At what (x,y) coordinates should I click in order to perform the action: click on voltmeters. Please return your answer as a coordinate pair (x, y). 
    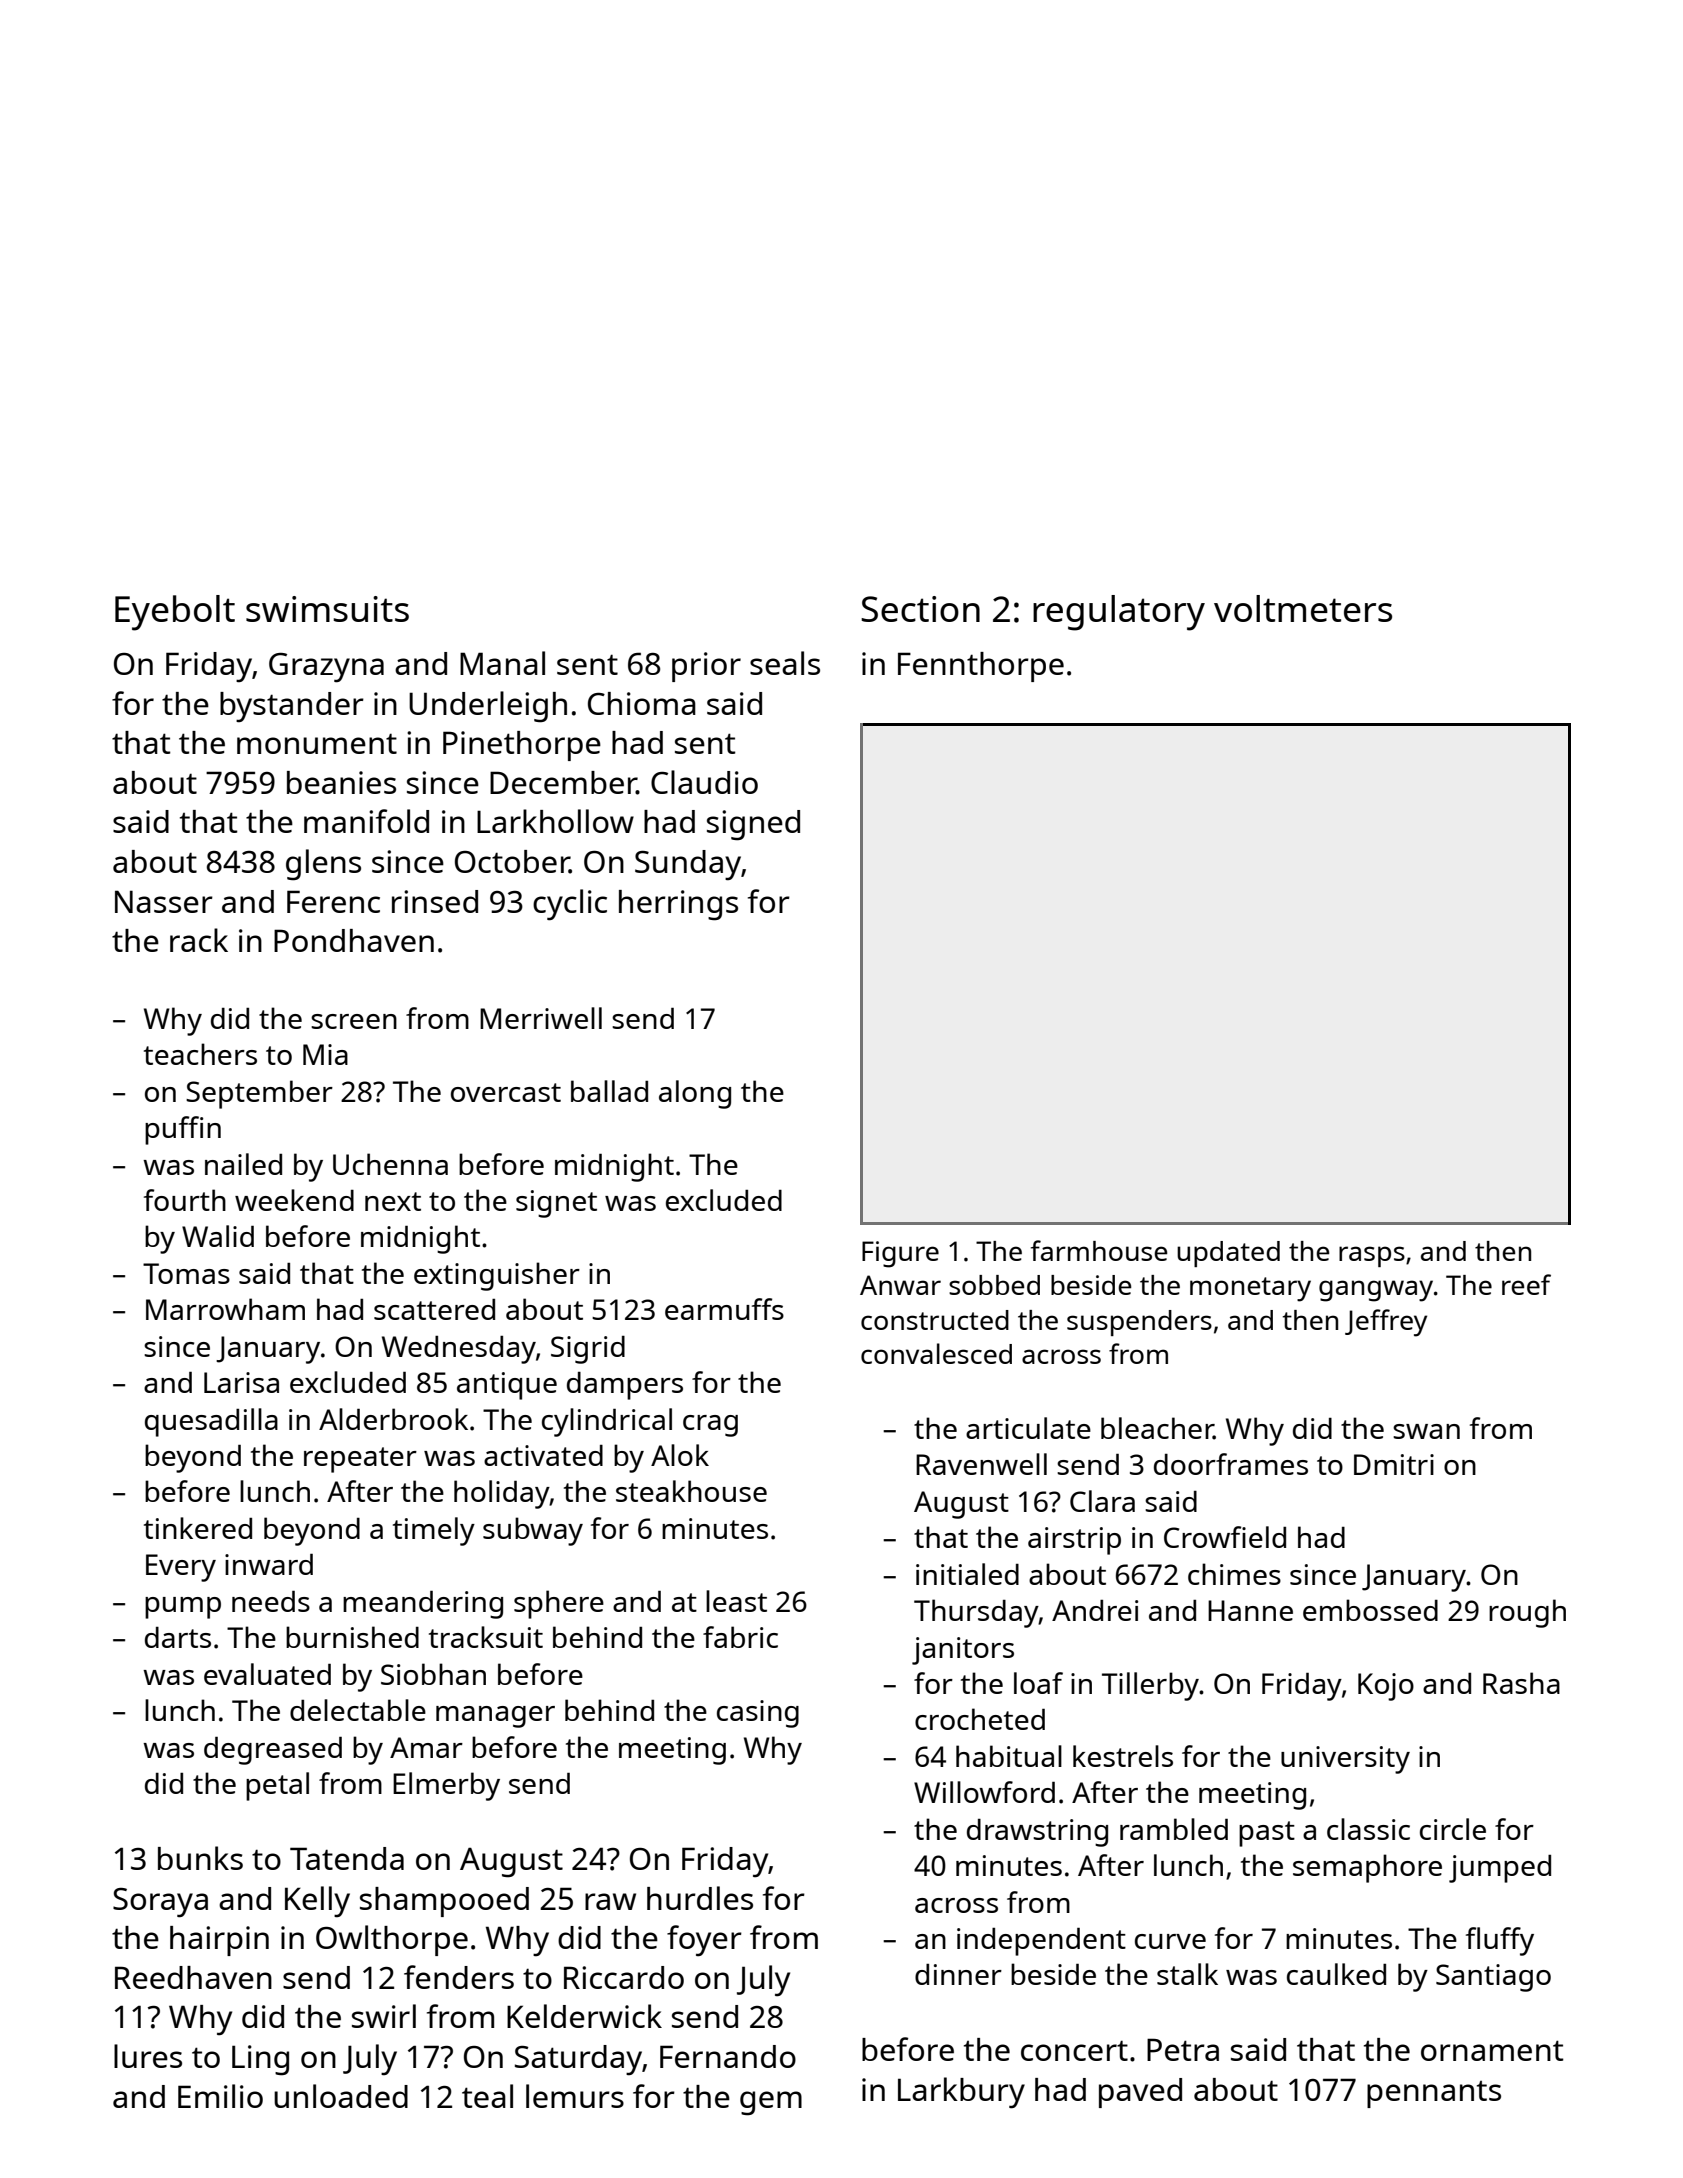
    Looking at the image, I should click on (1303, 608).
